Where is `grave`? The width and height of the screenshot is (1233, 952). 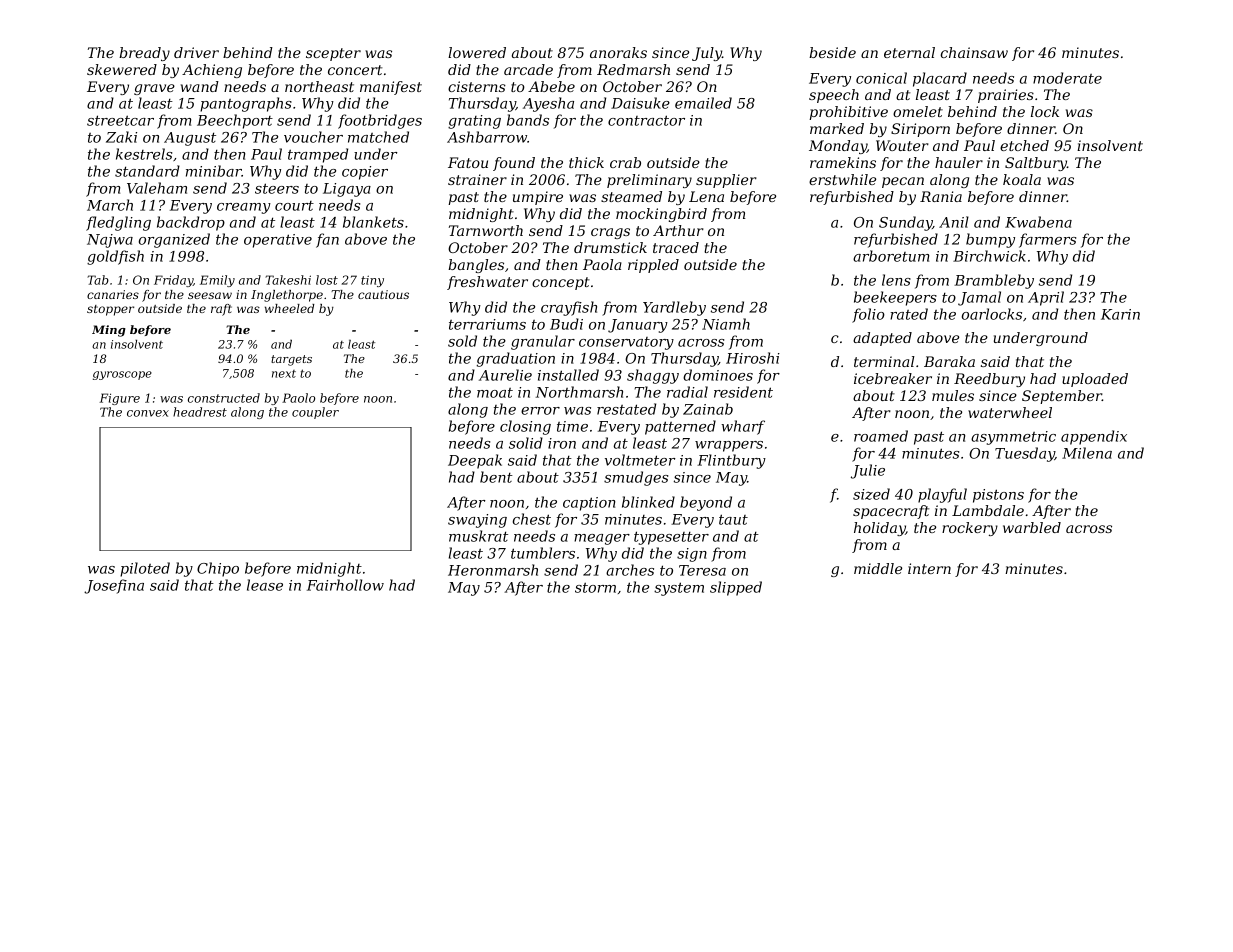 grave is located at coordinates (154, 89).
